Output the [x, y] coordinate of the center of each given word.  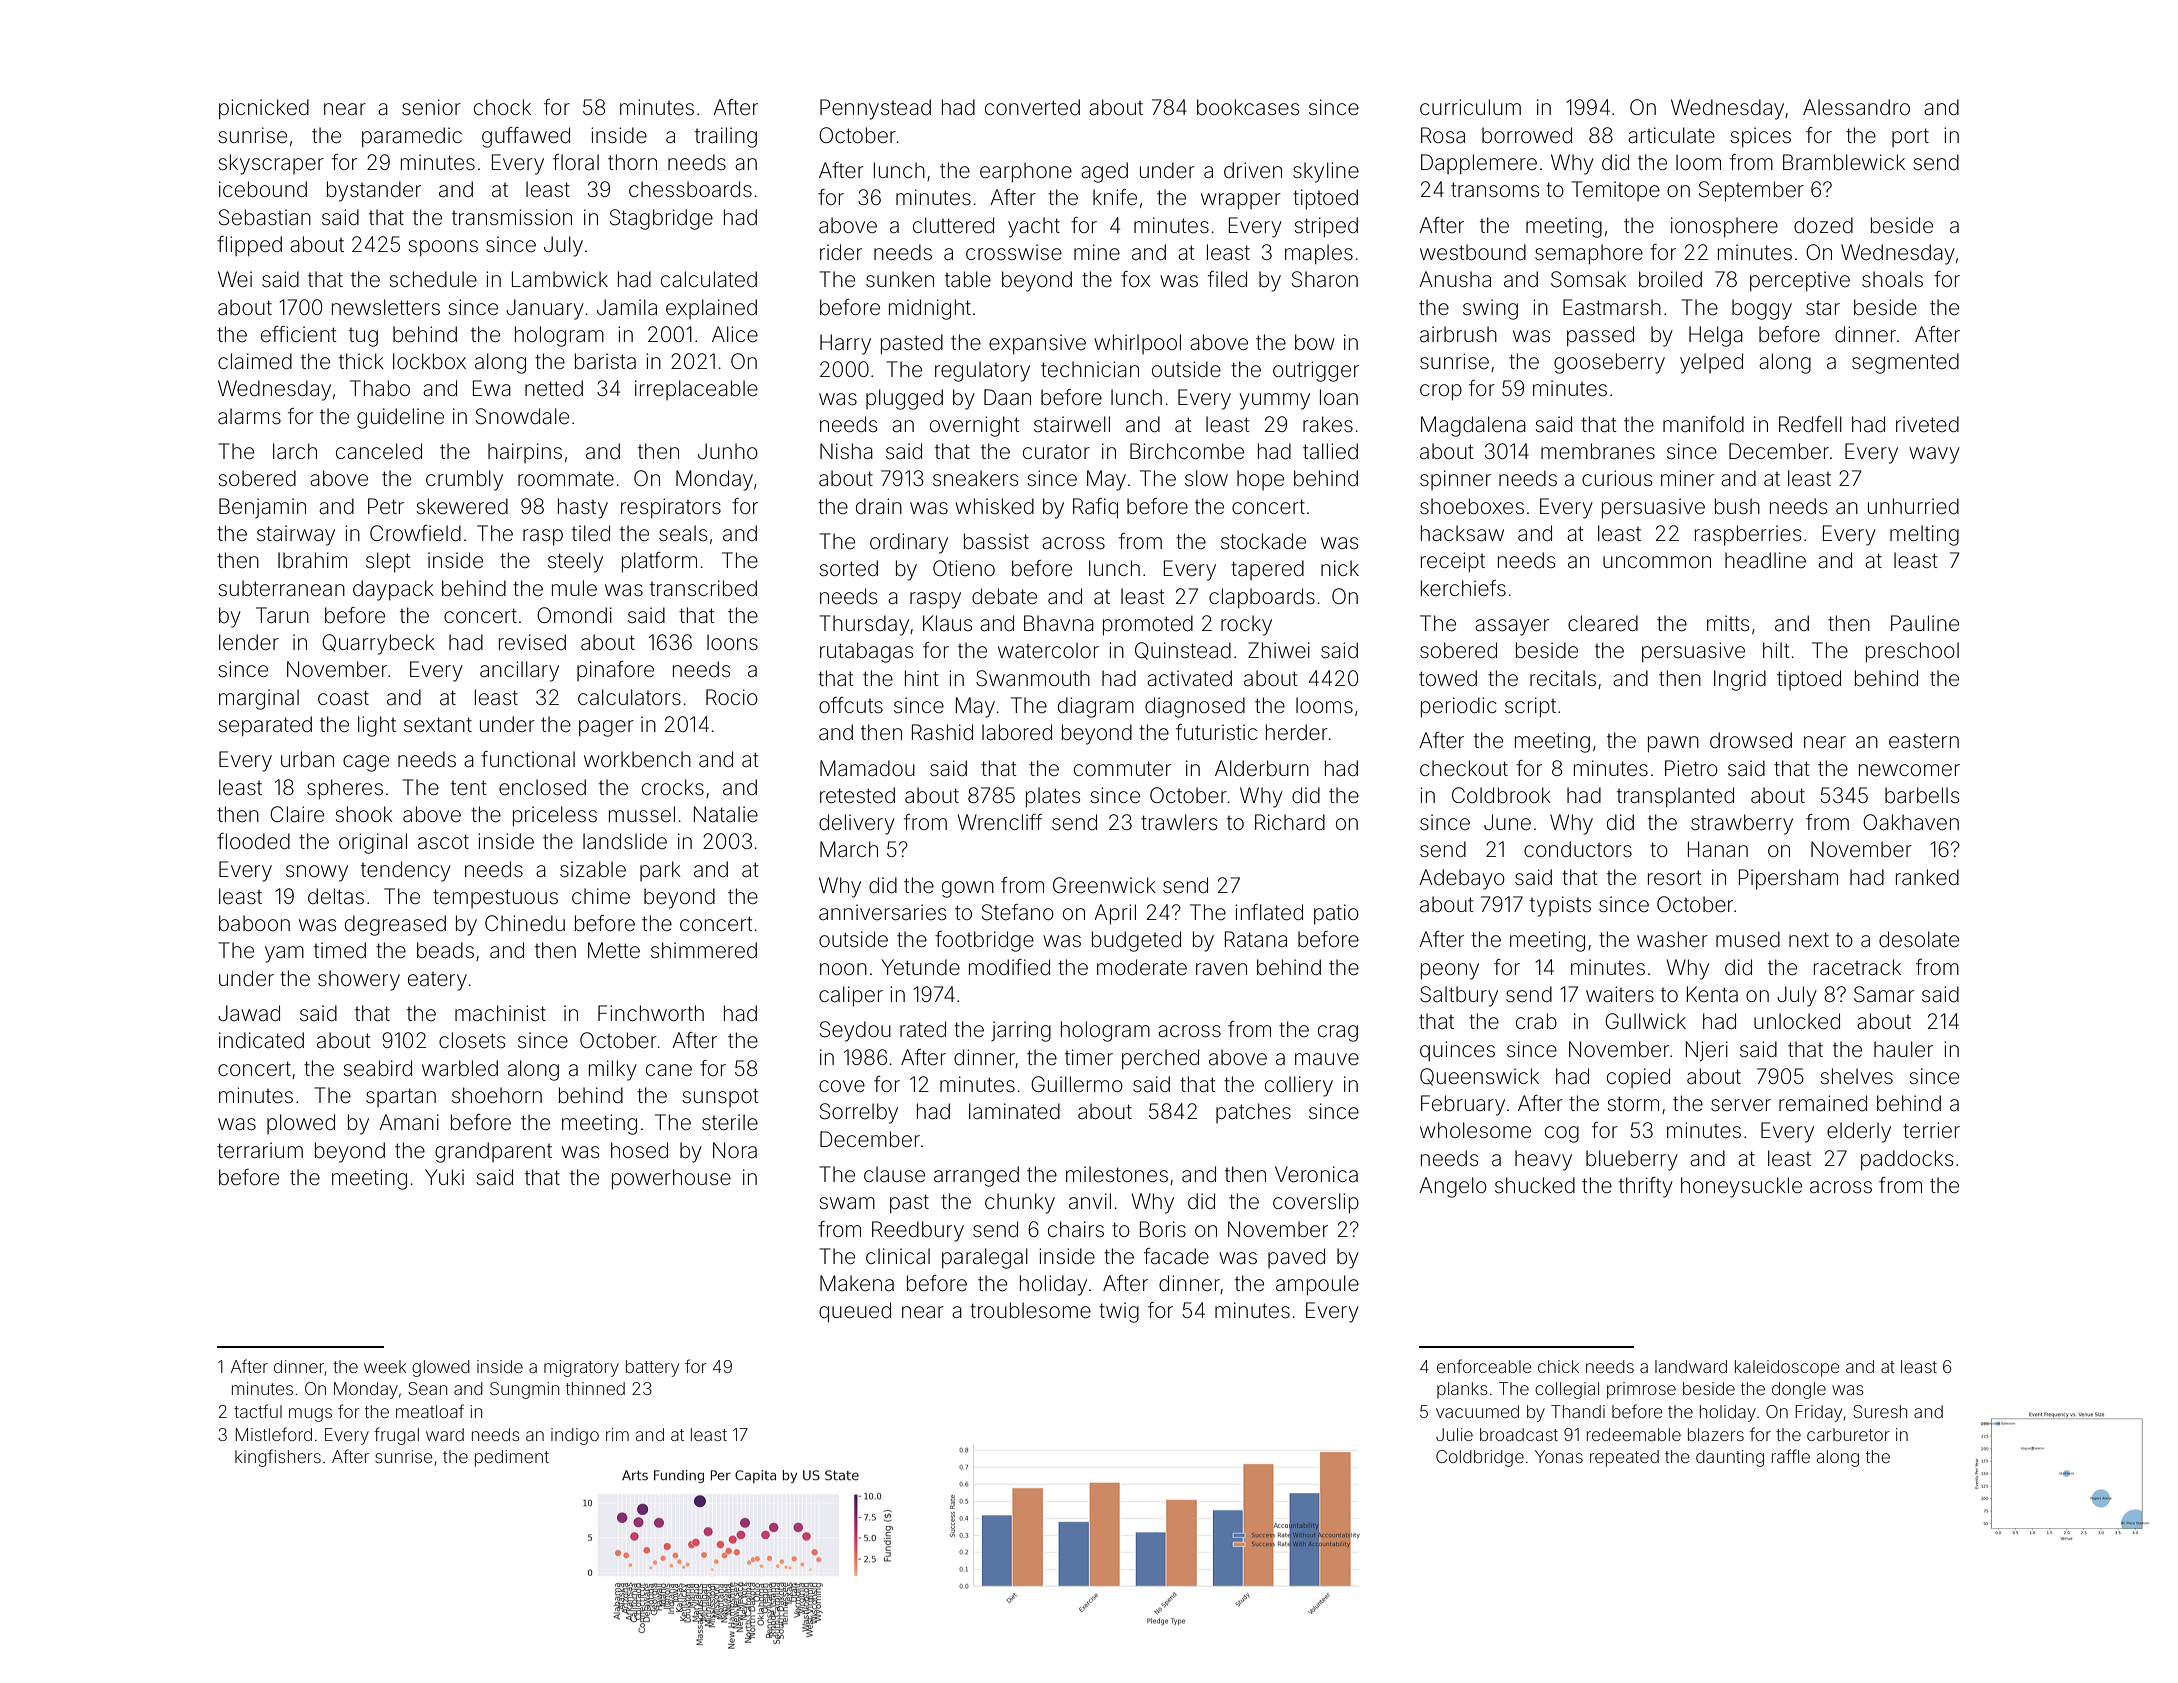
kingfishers [278, 1458]
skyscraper [271, 164]
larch [295, 451]
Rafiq [1095, 508]
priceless [555, 816]
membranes [1598, 451]
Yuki [444, 1177]
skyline [1326, 172]
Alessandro [1856, 107]
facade [1176, 1256]
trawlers [1179, 822]
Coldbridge [1480, 1458]
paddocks [1907, 1160]
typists [1560, 906]
